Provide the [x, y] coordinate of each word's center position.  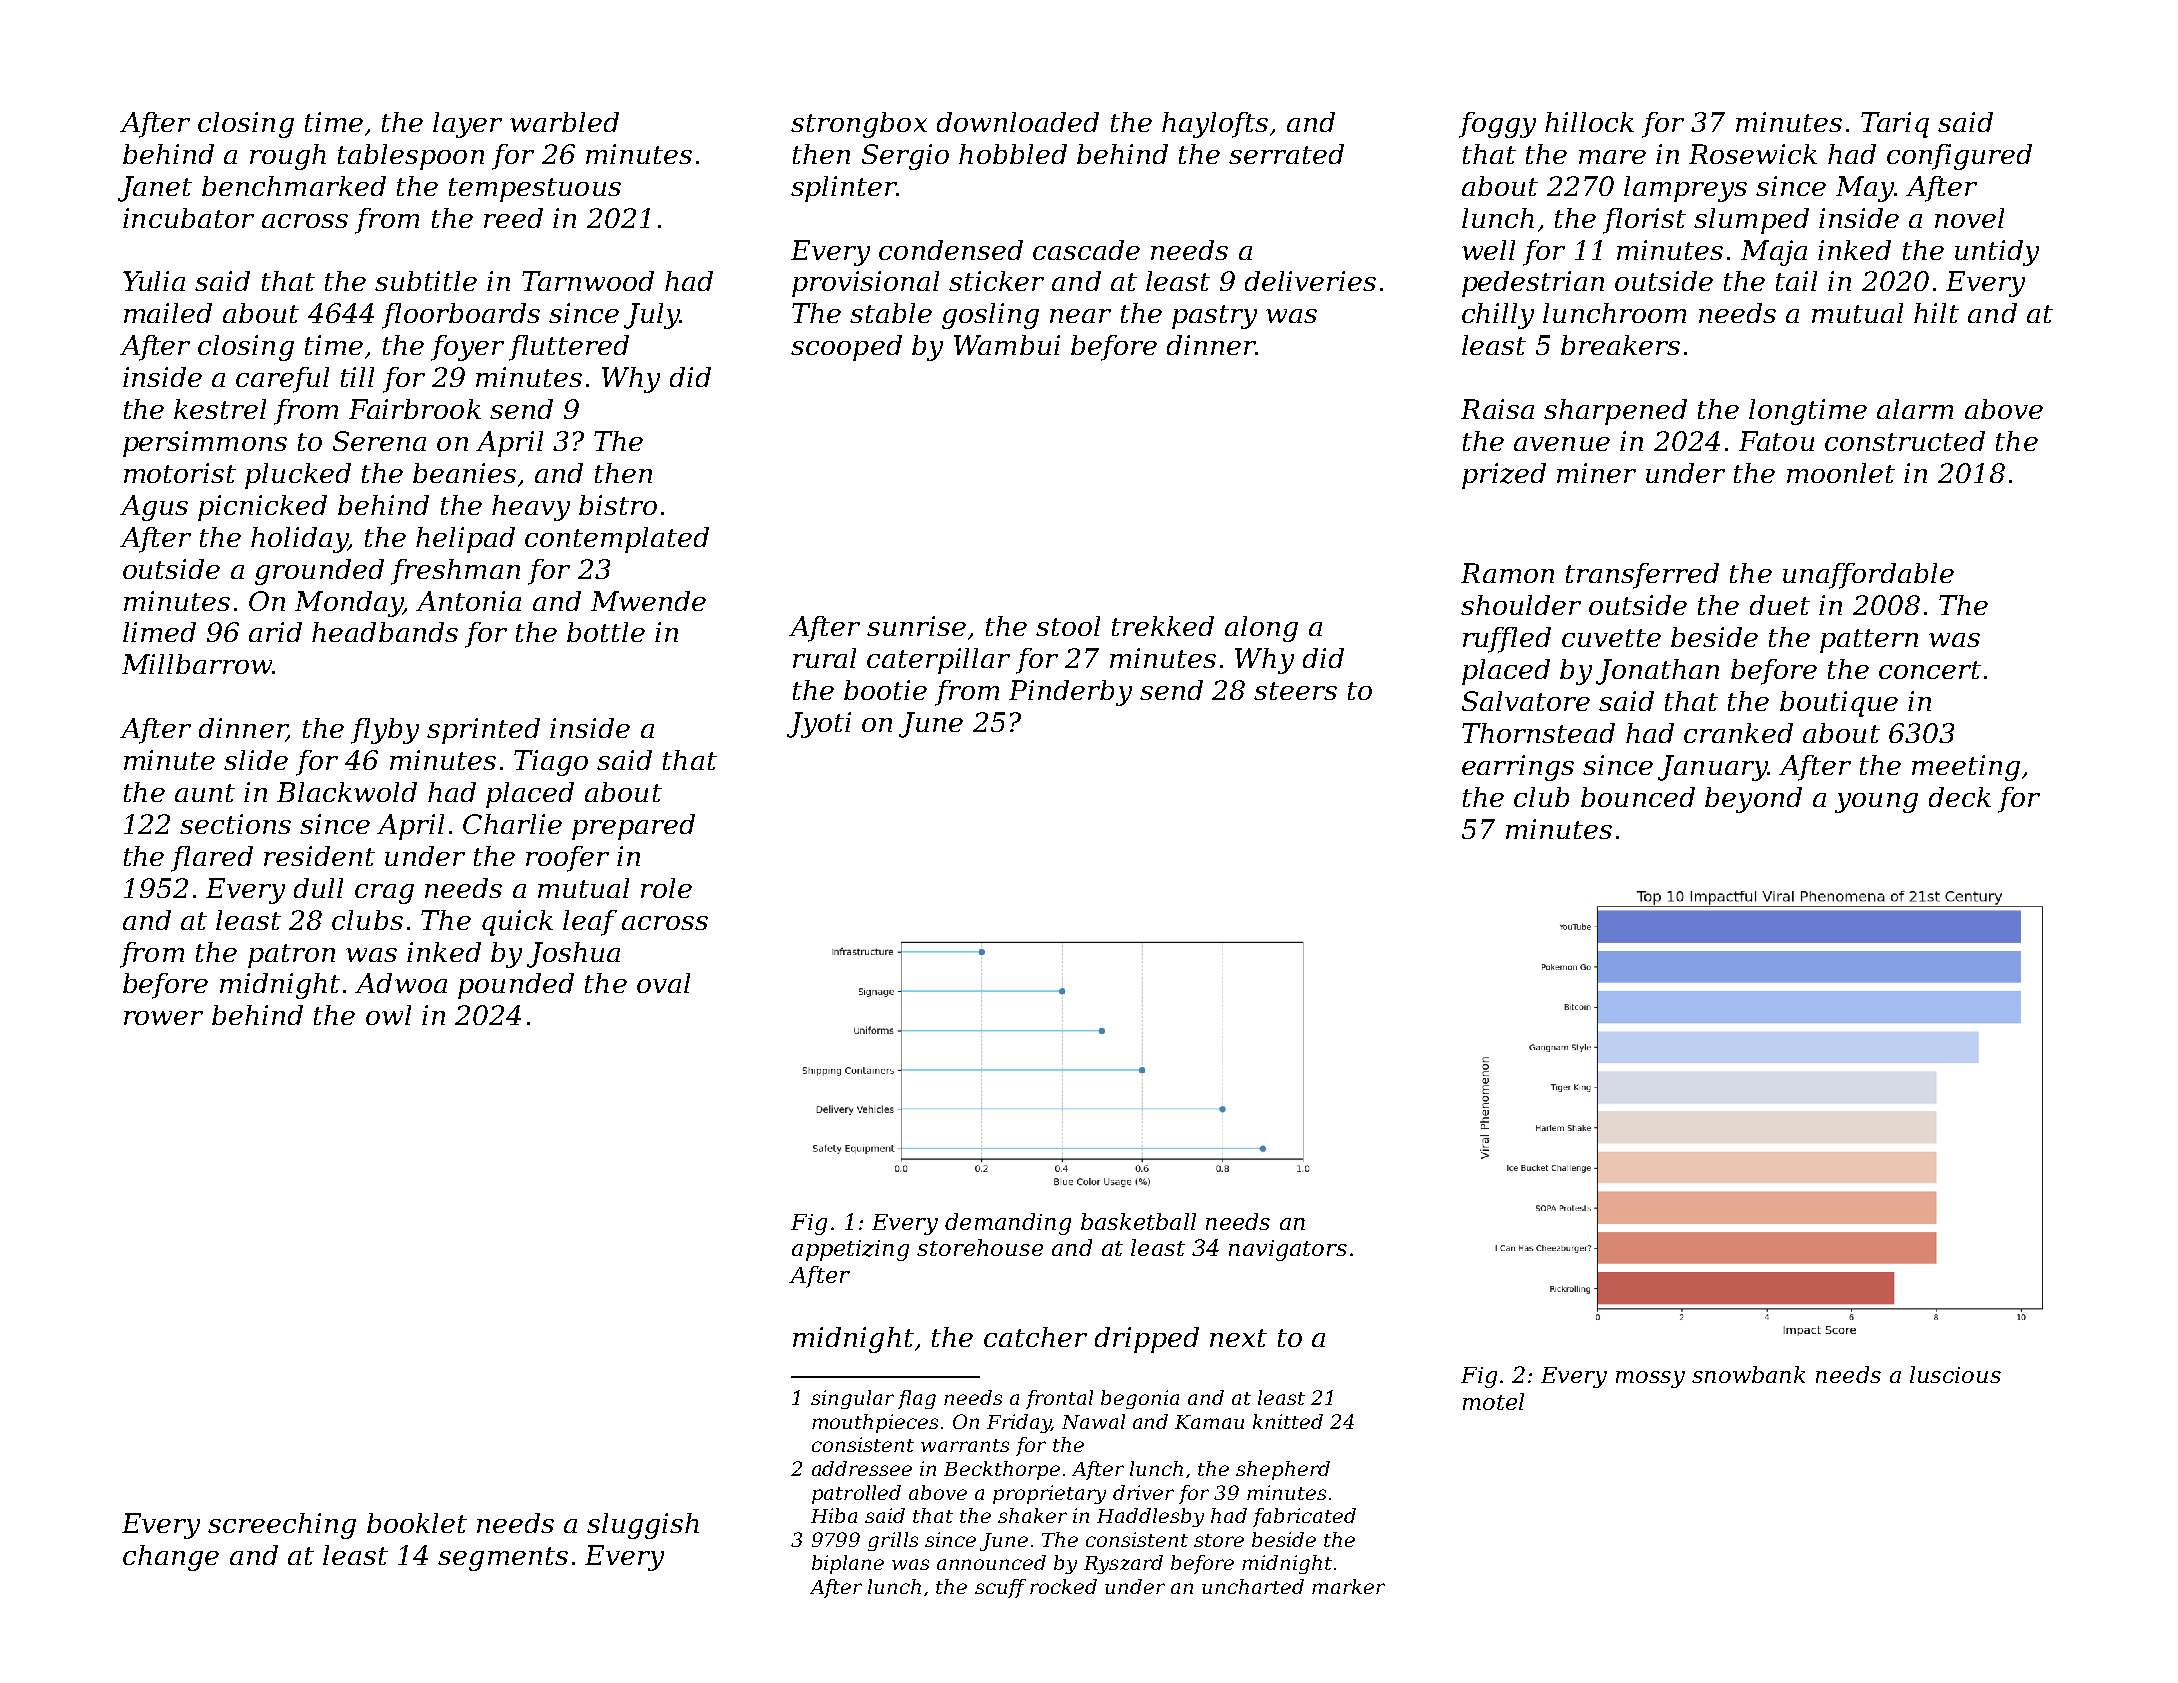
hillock [1589, 122]
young [1876, 803]
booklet [417, 1523]
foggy [1497, 125]
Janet [155, 189]
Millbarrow [197, 664]
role [666, 888]
